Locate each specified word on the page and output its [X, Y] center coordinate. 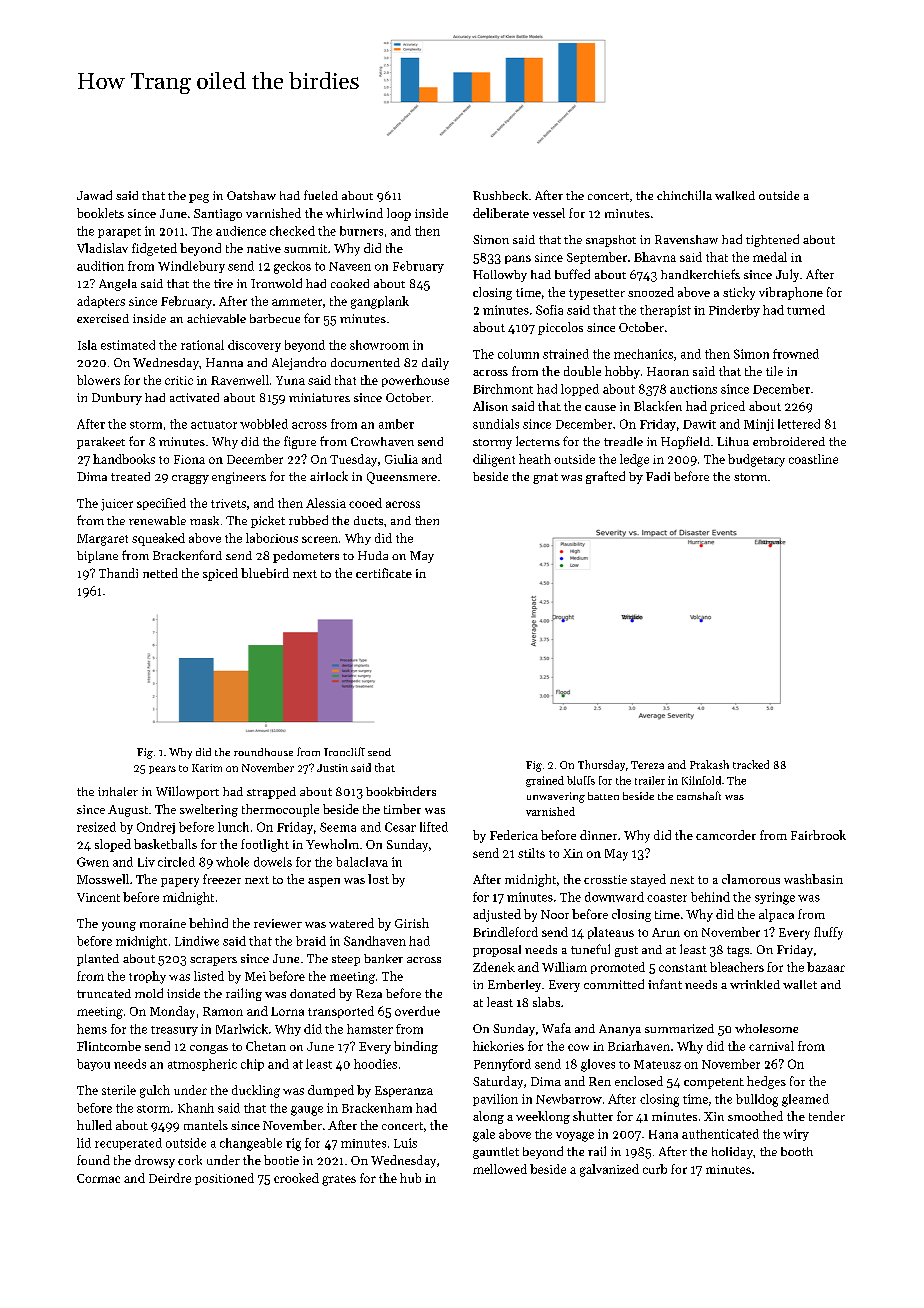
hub [410, 1178]
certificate [384, 573]
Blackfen [658, 406]
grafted [605, 477]
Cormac [98, 1178]
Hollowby [500, 276]
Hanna [224, 362]
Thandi [118, 573]
